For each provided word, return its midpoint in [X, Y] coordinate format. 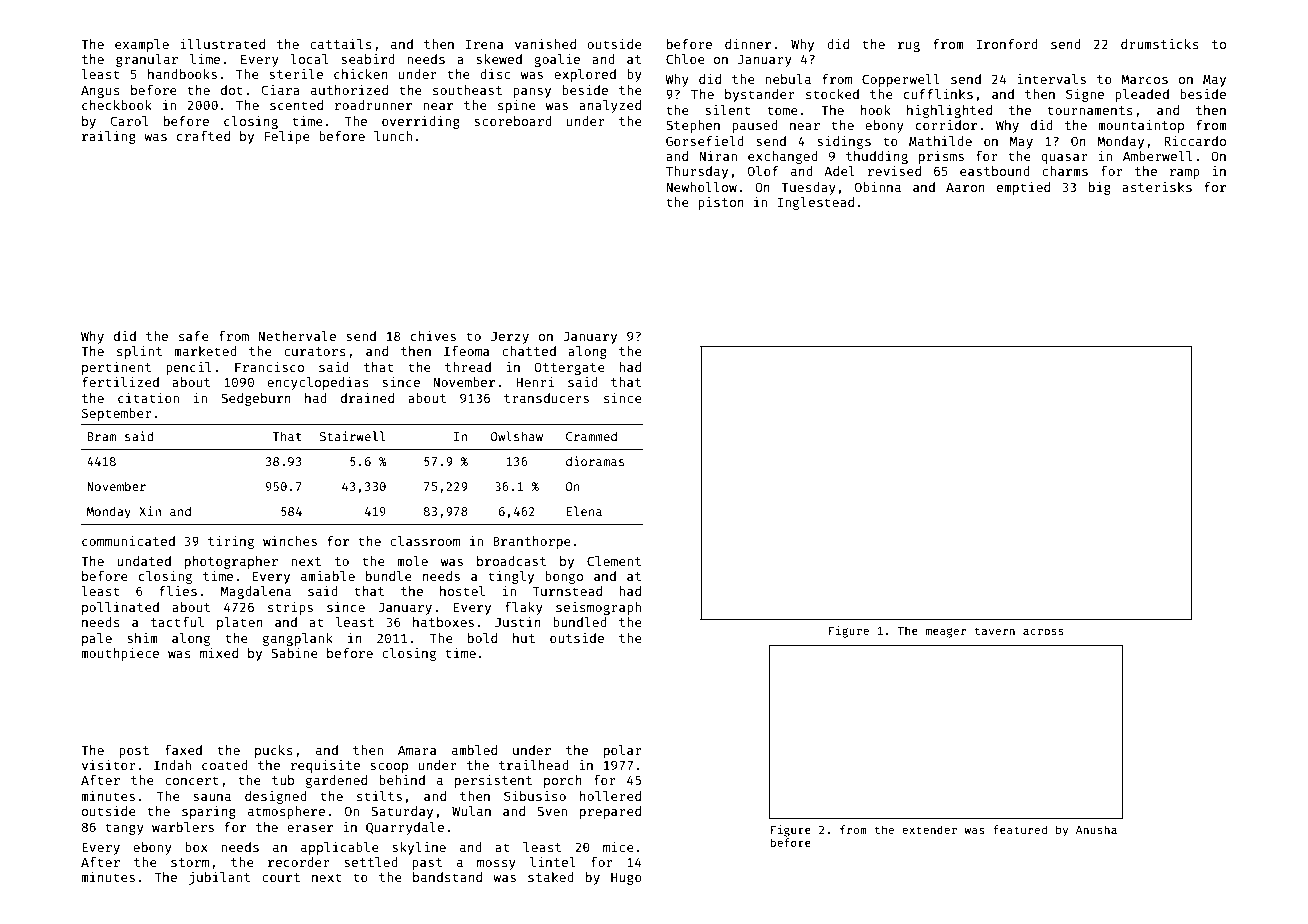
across [1043, 632]
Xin [150, 511]
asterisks [1157, 187]
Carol [129, 121]
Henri [535, 382]
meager [946, 633]
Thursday [697, 172]
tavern [995, 631]
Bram [102, 436]
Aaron [965, 187]
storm [190, 862]
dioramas [595, 461]
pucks [274, 751]
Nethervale [297, 336]
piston [721, 203]
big [1100, 188]
